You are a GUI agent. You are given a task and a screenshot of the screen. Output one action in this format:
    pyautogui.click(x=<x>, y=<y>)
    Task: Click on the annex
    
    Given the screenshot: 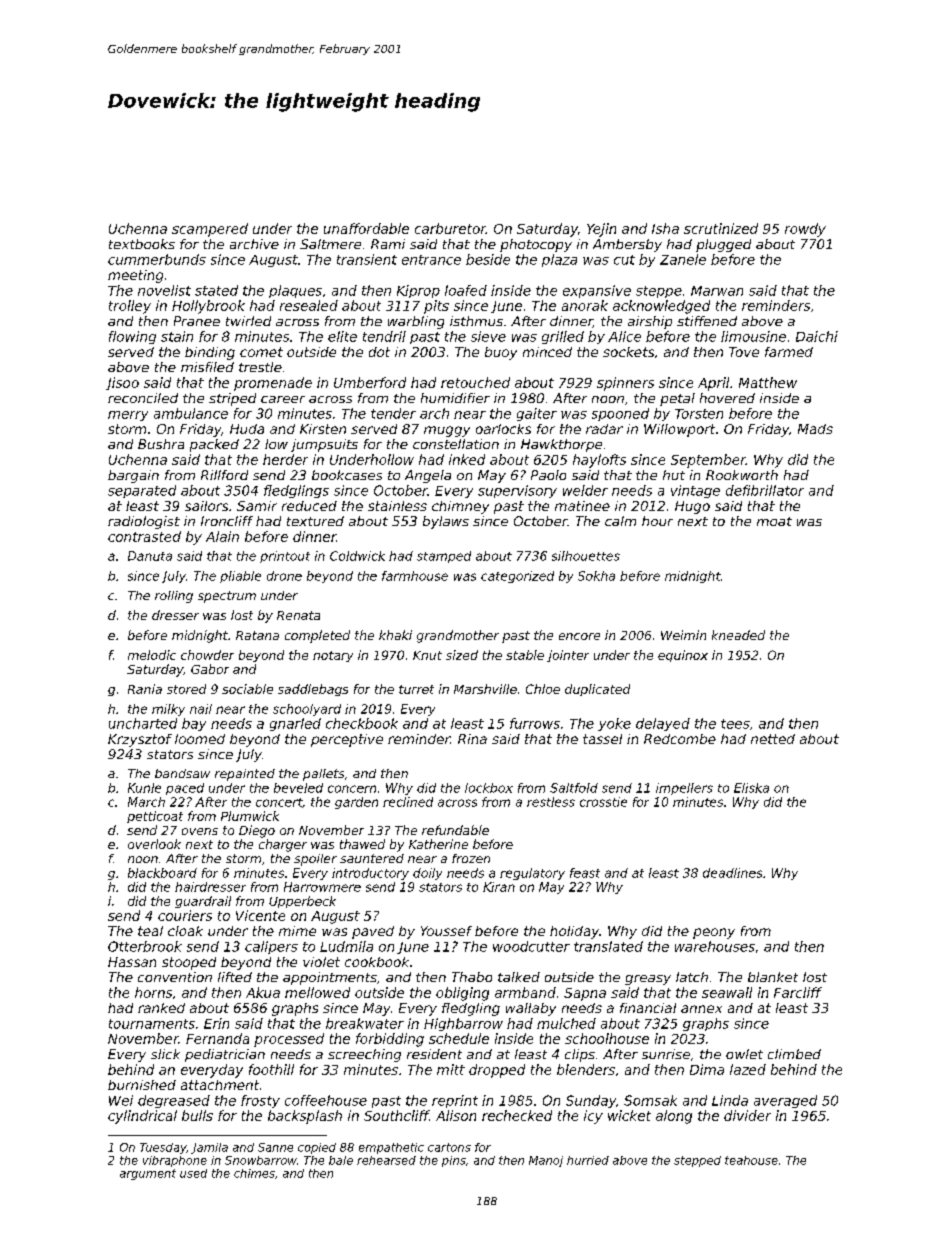 What is the action you would take?
    pyautogui.click(x=701, y=1009)
